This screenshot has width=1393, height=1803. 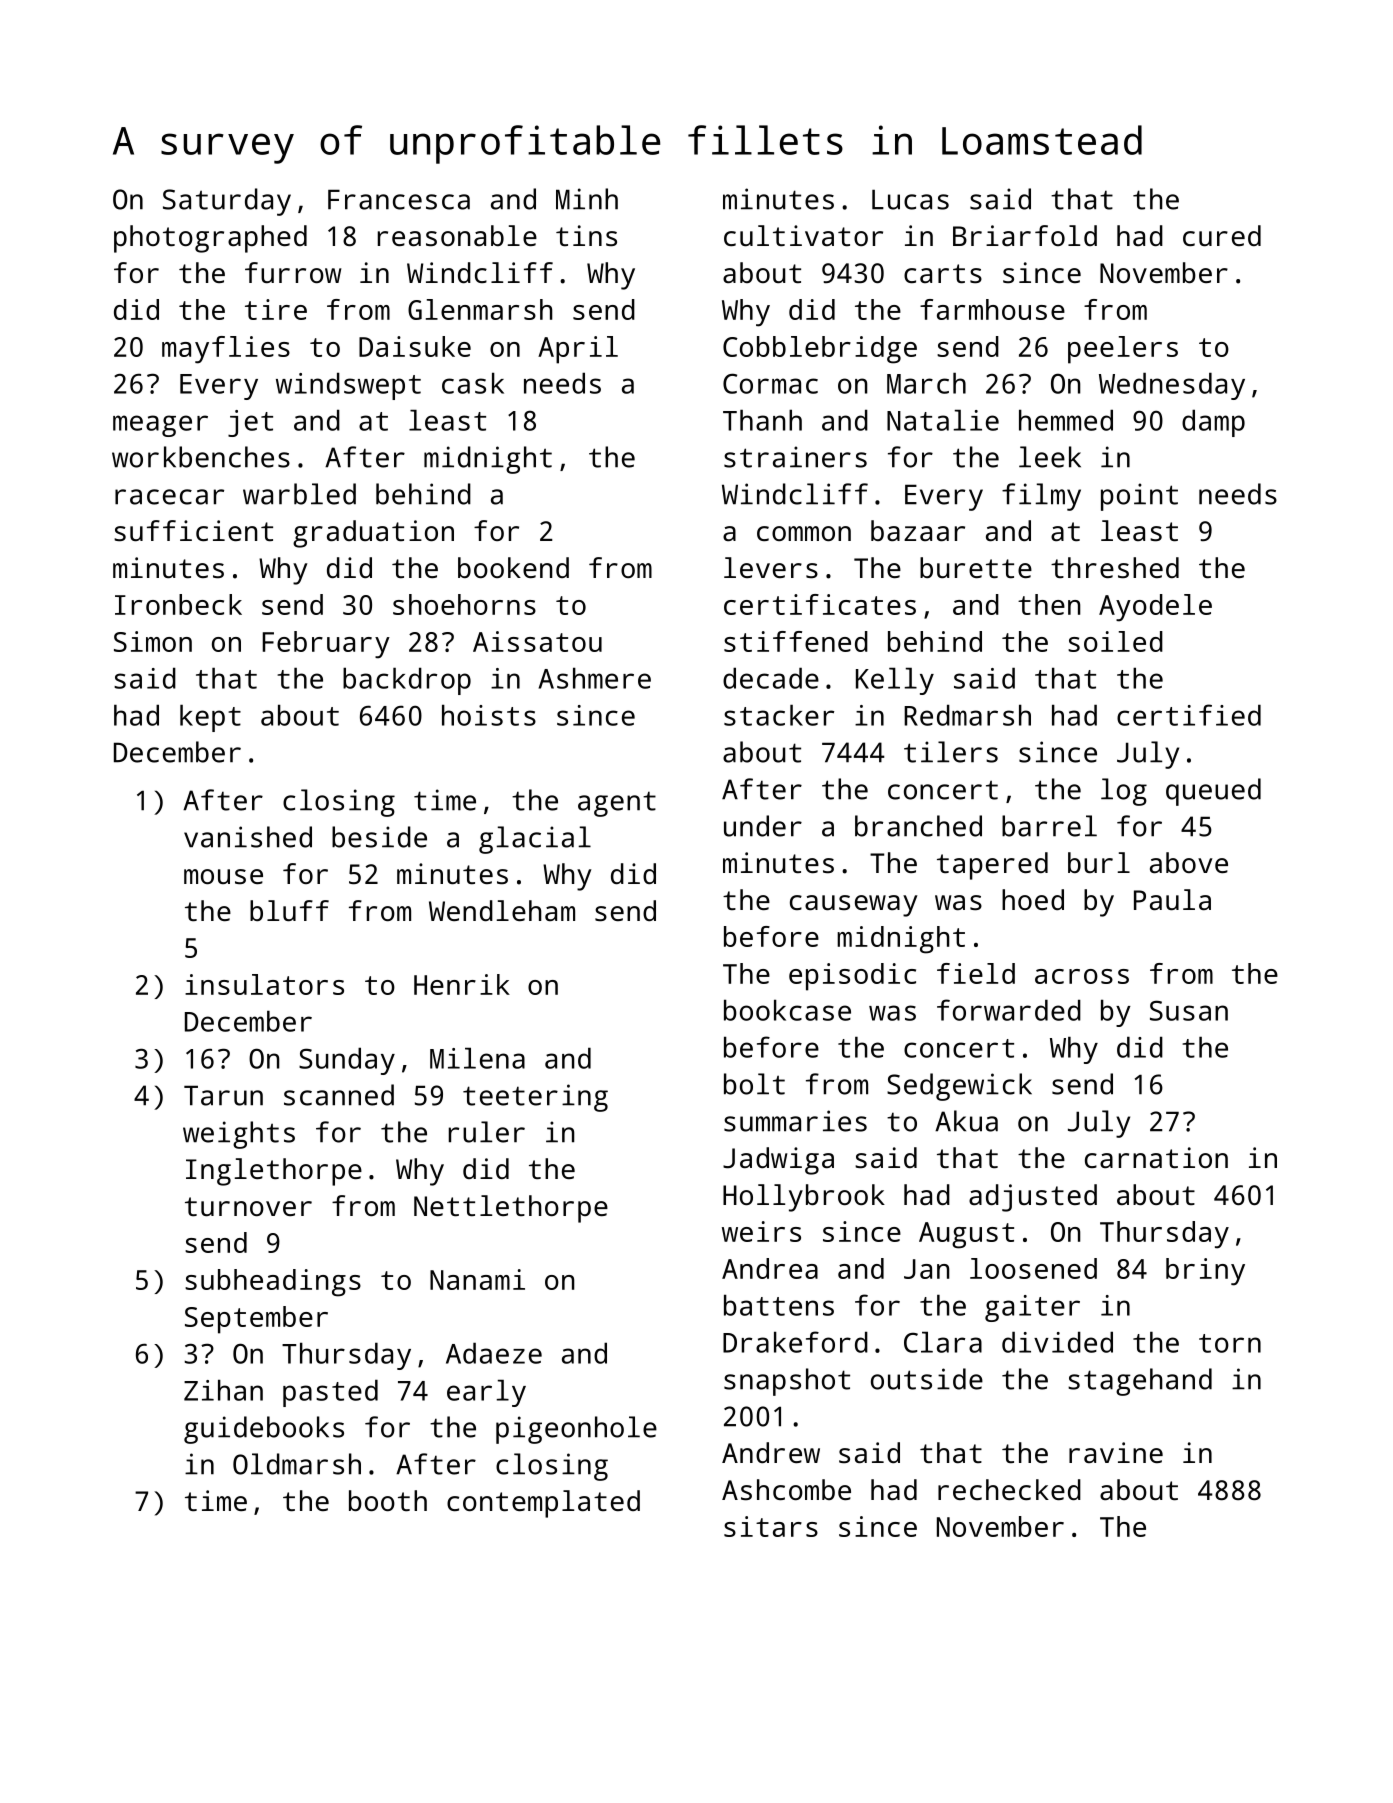 What do you see at coordinates (943, 420) in the screenshot?
I see `Natalie` at bounding box center [943, 420].
